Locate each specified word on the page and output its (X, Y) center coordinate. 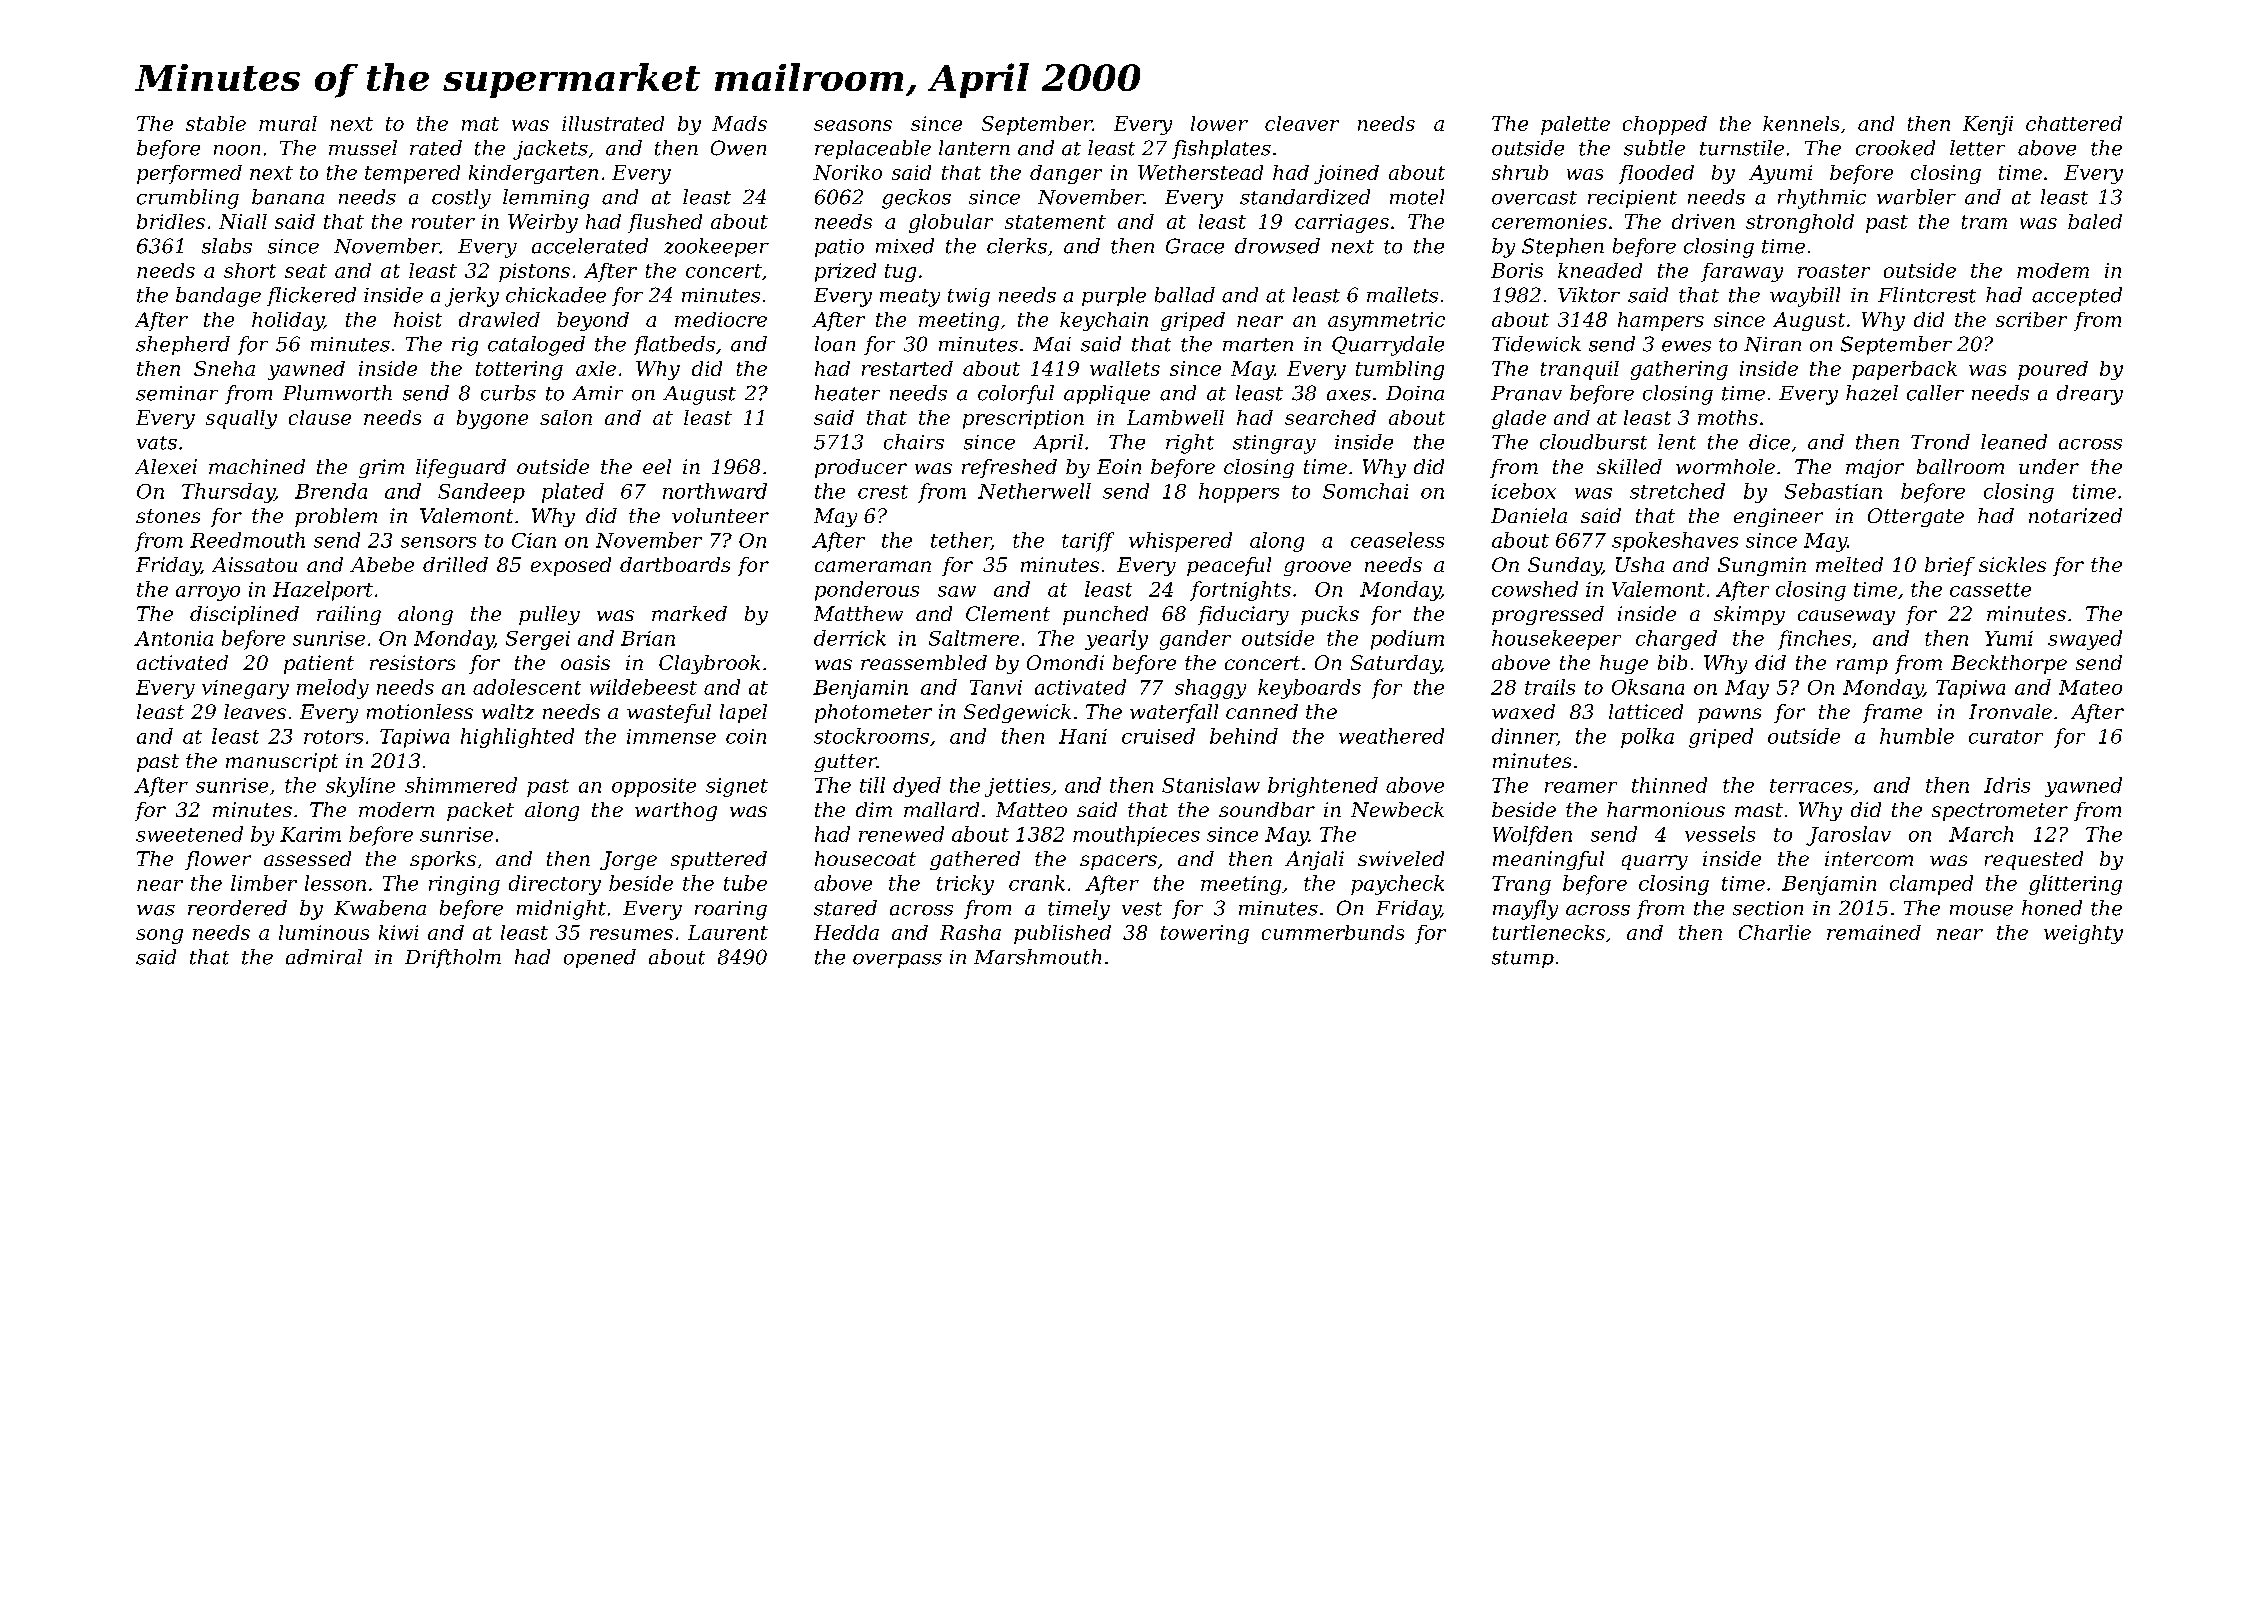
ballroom (1960, 466)
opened (600, 958)
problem (336, 517)
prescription (1023, 419)
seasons (853, 125)
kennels (1801, 123)
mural (288, 123)
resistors (412, 662)
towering (1205, 934)
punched (1105, 615)
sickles (2012, 564)
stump (1523, 959)
